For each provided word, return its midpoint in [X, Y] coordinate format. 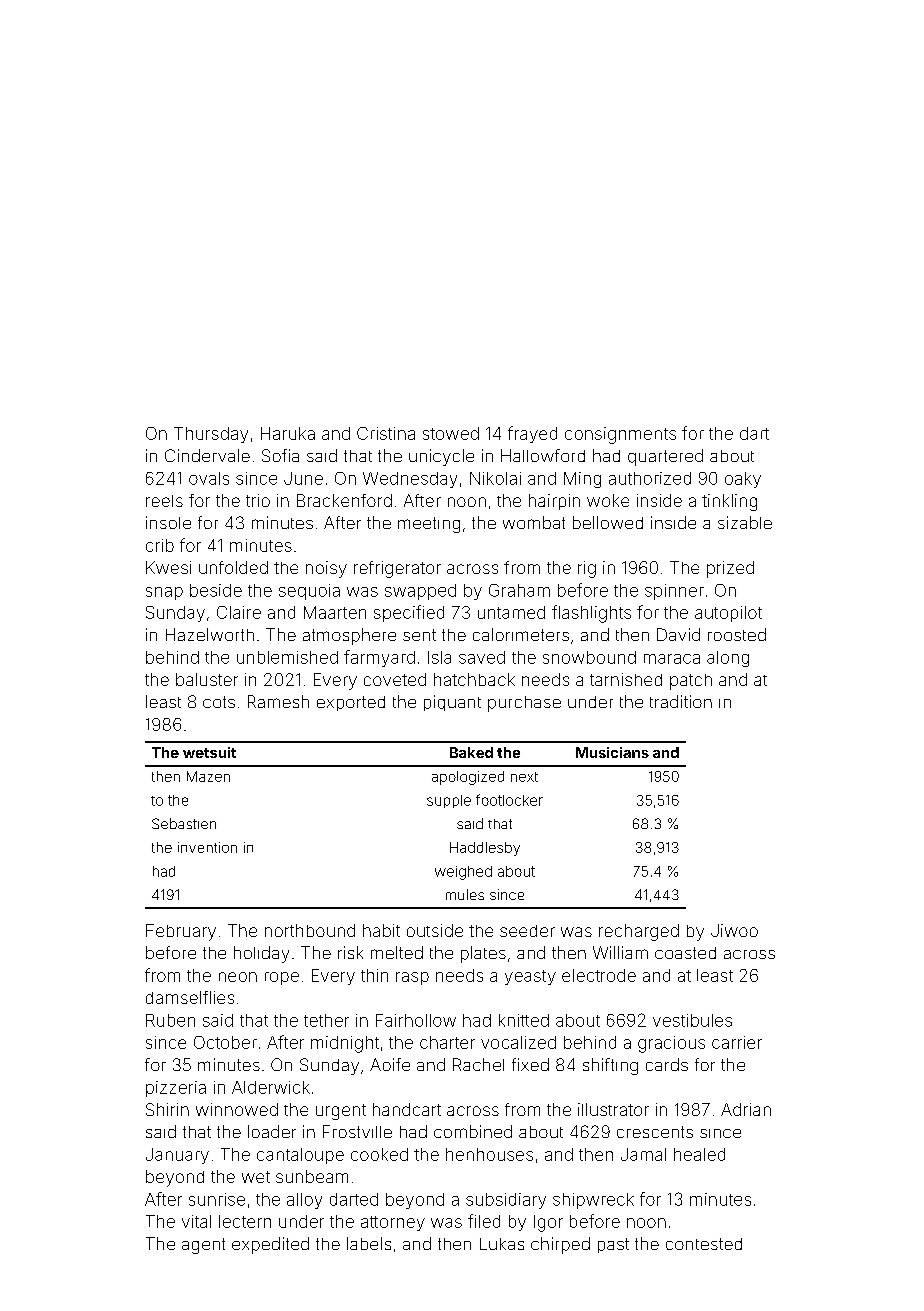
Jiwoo [734, 930]
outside [435, 930]
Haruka [288, 433]
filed [484, 1221]
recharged [639, 932]
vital [196, 1221]
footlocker [509, 800]
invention [207, 847]
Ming [582, 480]
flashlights [591, 614]
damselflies [190, 997]
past [613, 1245]
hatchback [474, 679]
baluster [207, 679]
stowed [451, 433]
